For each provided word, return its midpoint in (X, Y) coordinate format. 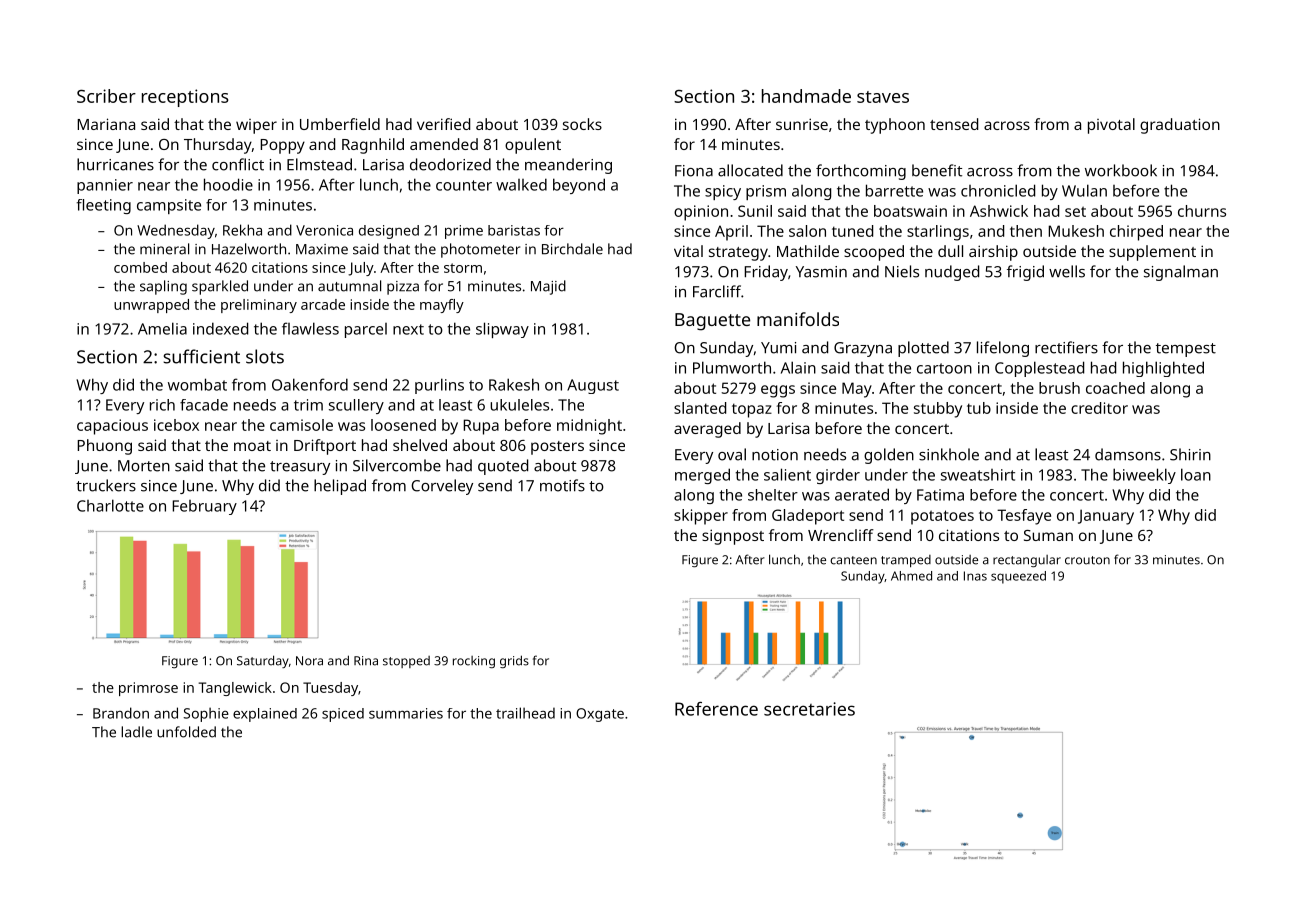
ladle (136, 732)
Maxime (322, 249)
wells (1067, 271)
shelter (773, 495)
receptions (185, 98)
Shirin (1190, 454)
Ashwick (999, 211)
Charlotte (110, 505)
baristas (514, 230)
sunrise (802, 124)
